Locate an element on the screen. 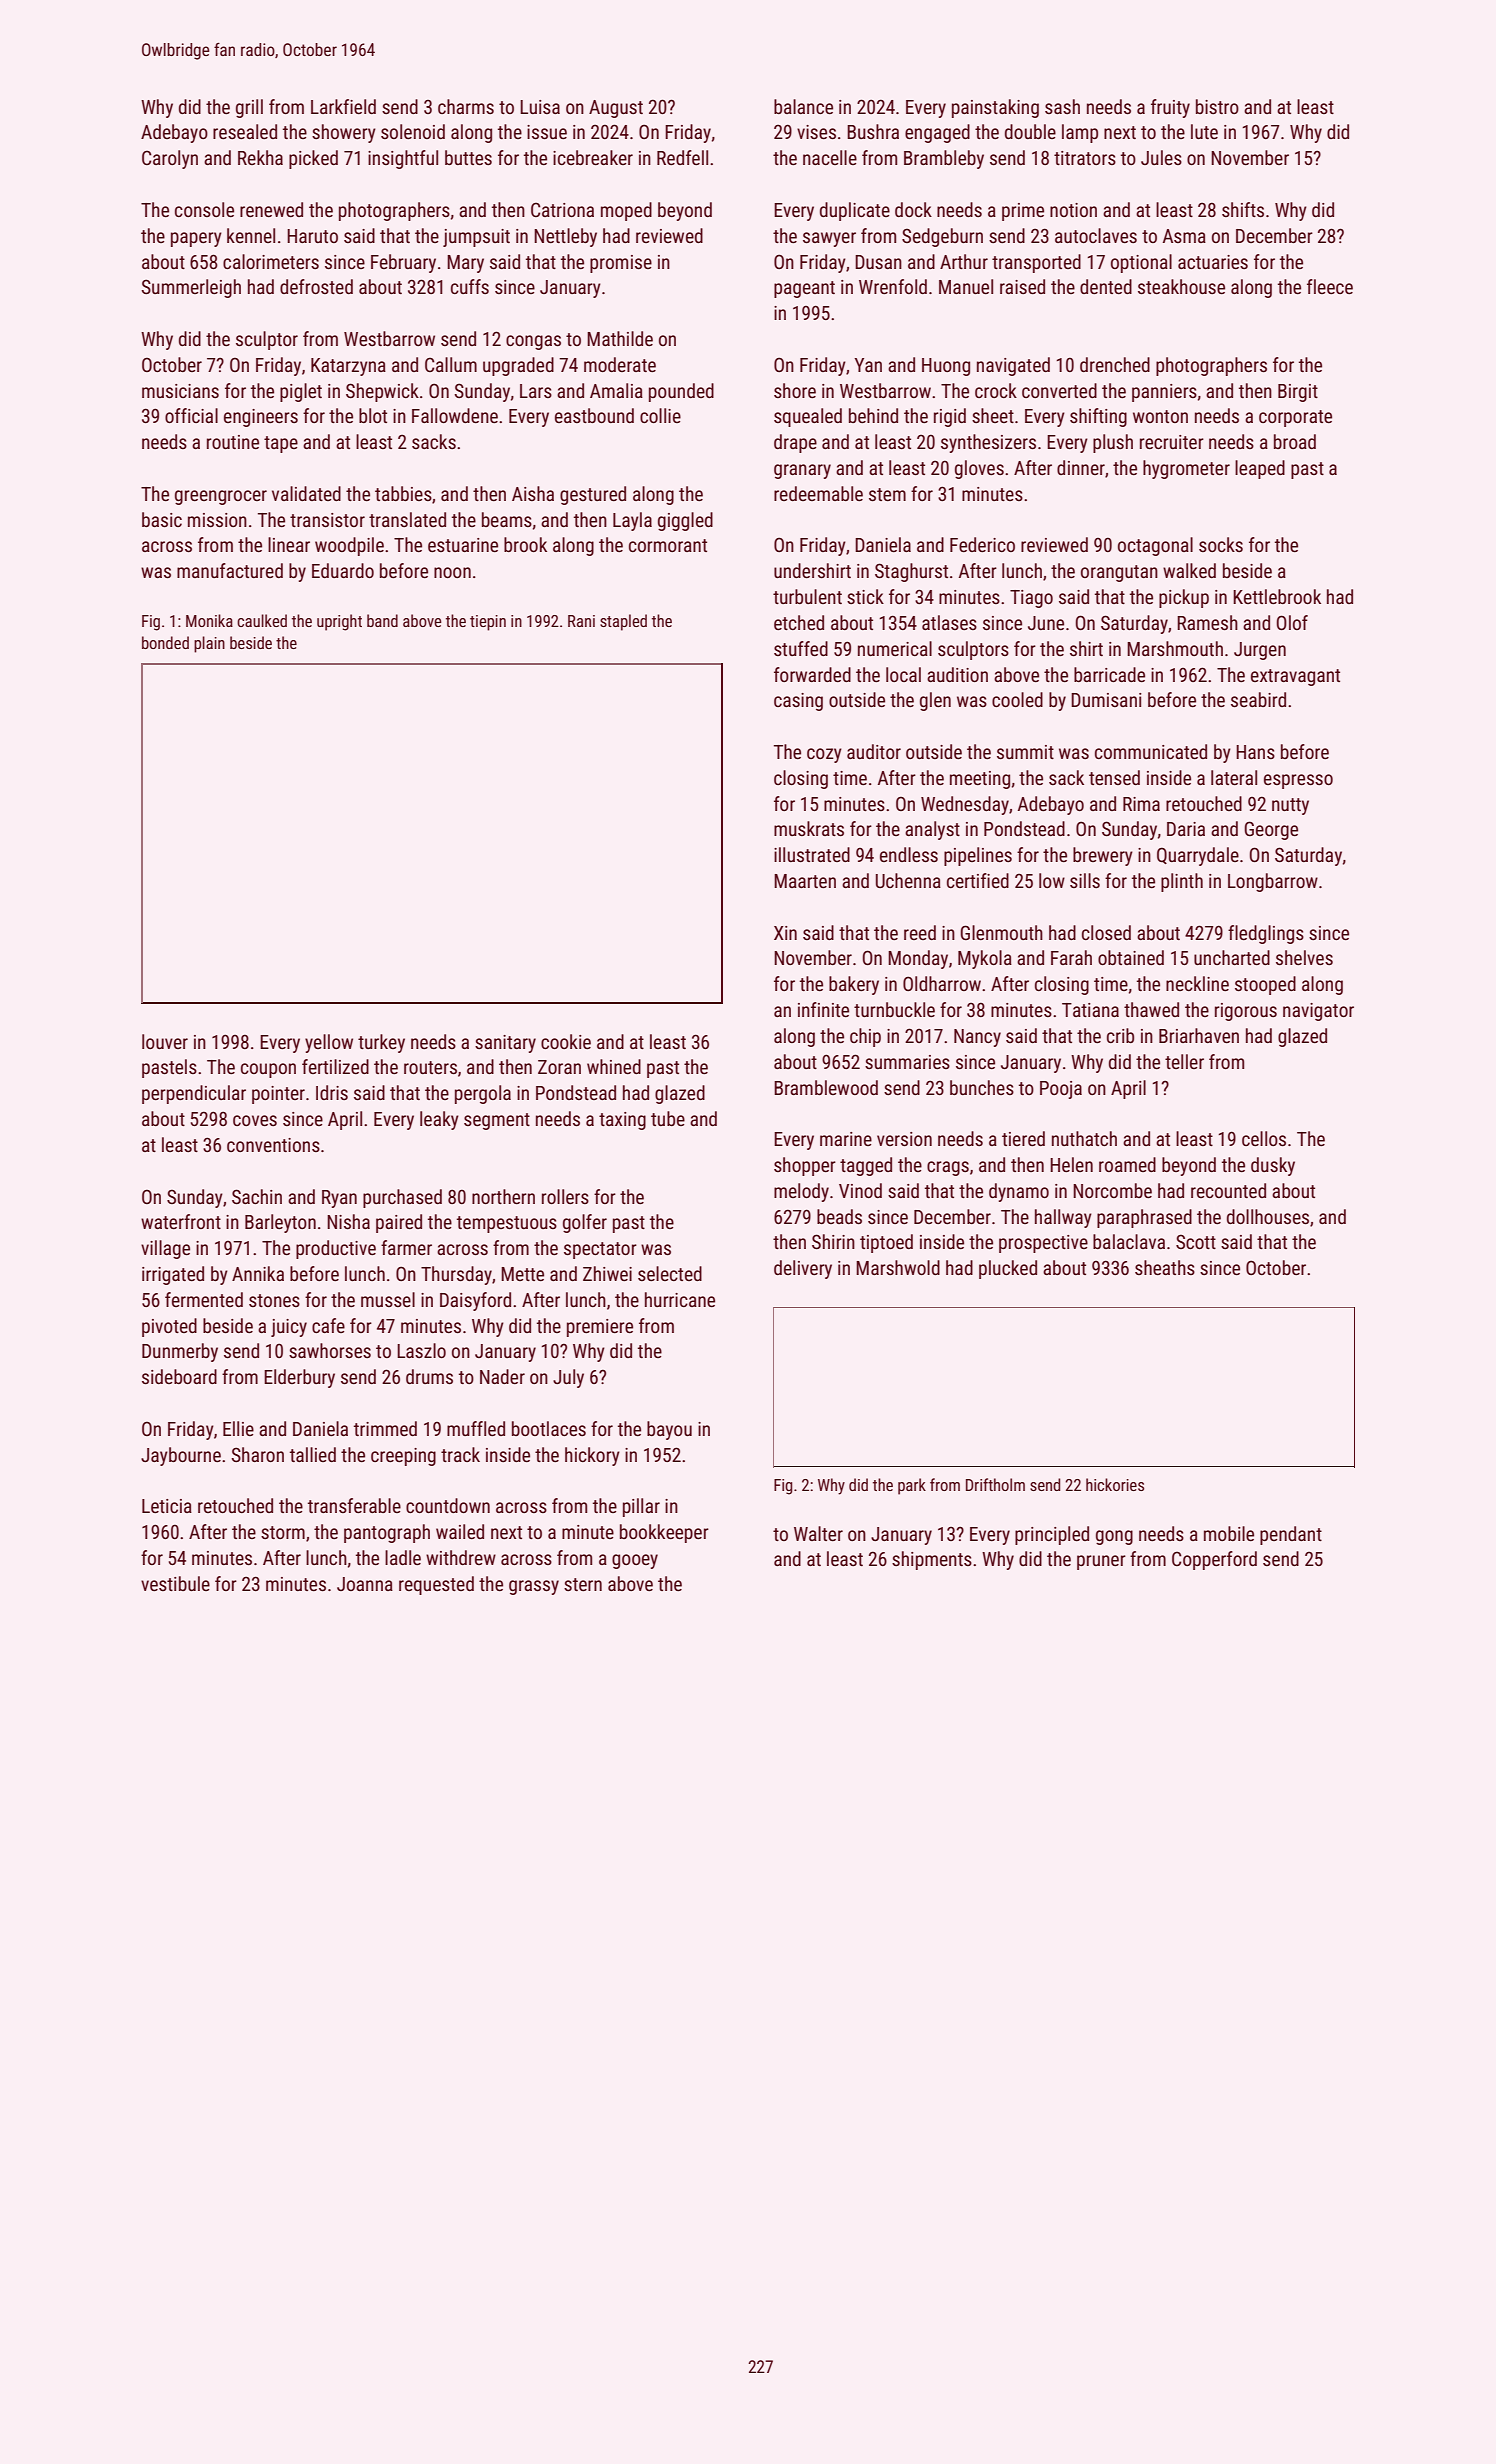 Image resolution: width=1496 pixels, height=2464 pixels. louver is located at coordinates (165, 1041).
